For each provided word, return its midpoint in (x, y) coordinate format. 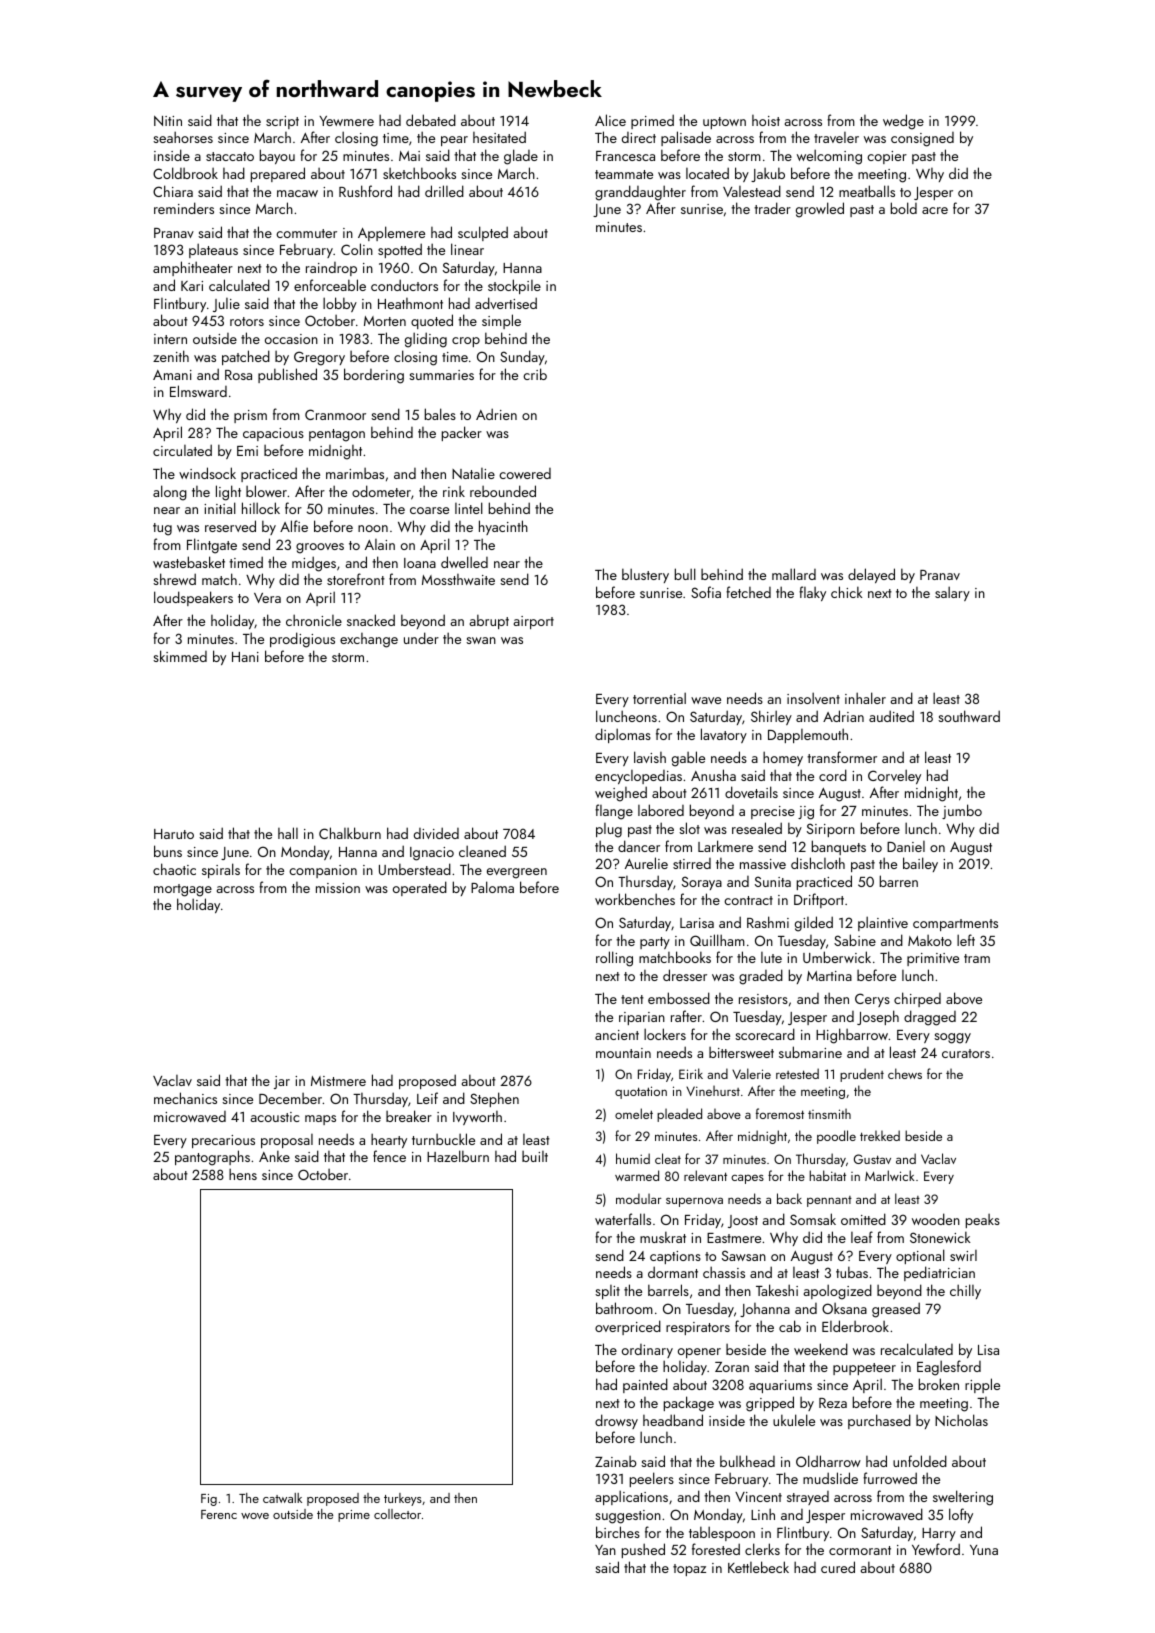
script (282, 122)
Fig (209, 1500)
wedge (903, 122)
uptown (724, 123)
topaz (689, 1570)
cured (838, 1567)
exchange (369, 640)
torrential (659, 698)
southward (969, 716)
